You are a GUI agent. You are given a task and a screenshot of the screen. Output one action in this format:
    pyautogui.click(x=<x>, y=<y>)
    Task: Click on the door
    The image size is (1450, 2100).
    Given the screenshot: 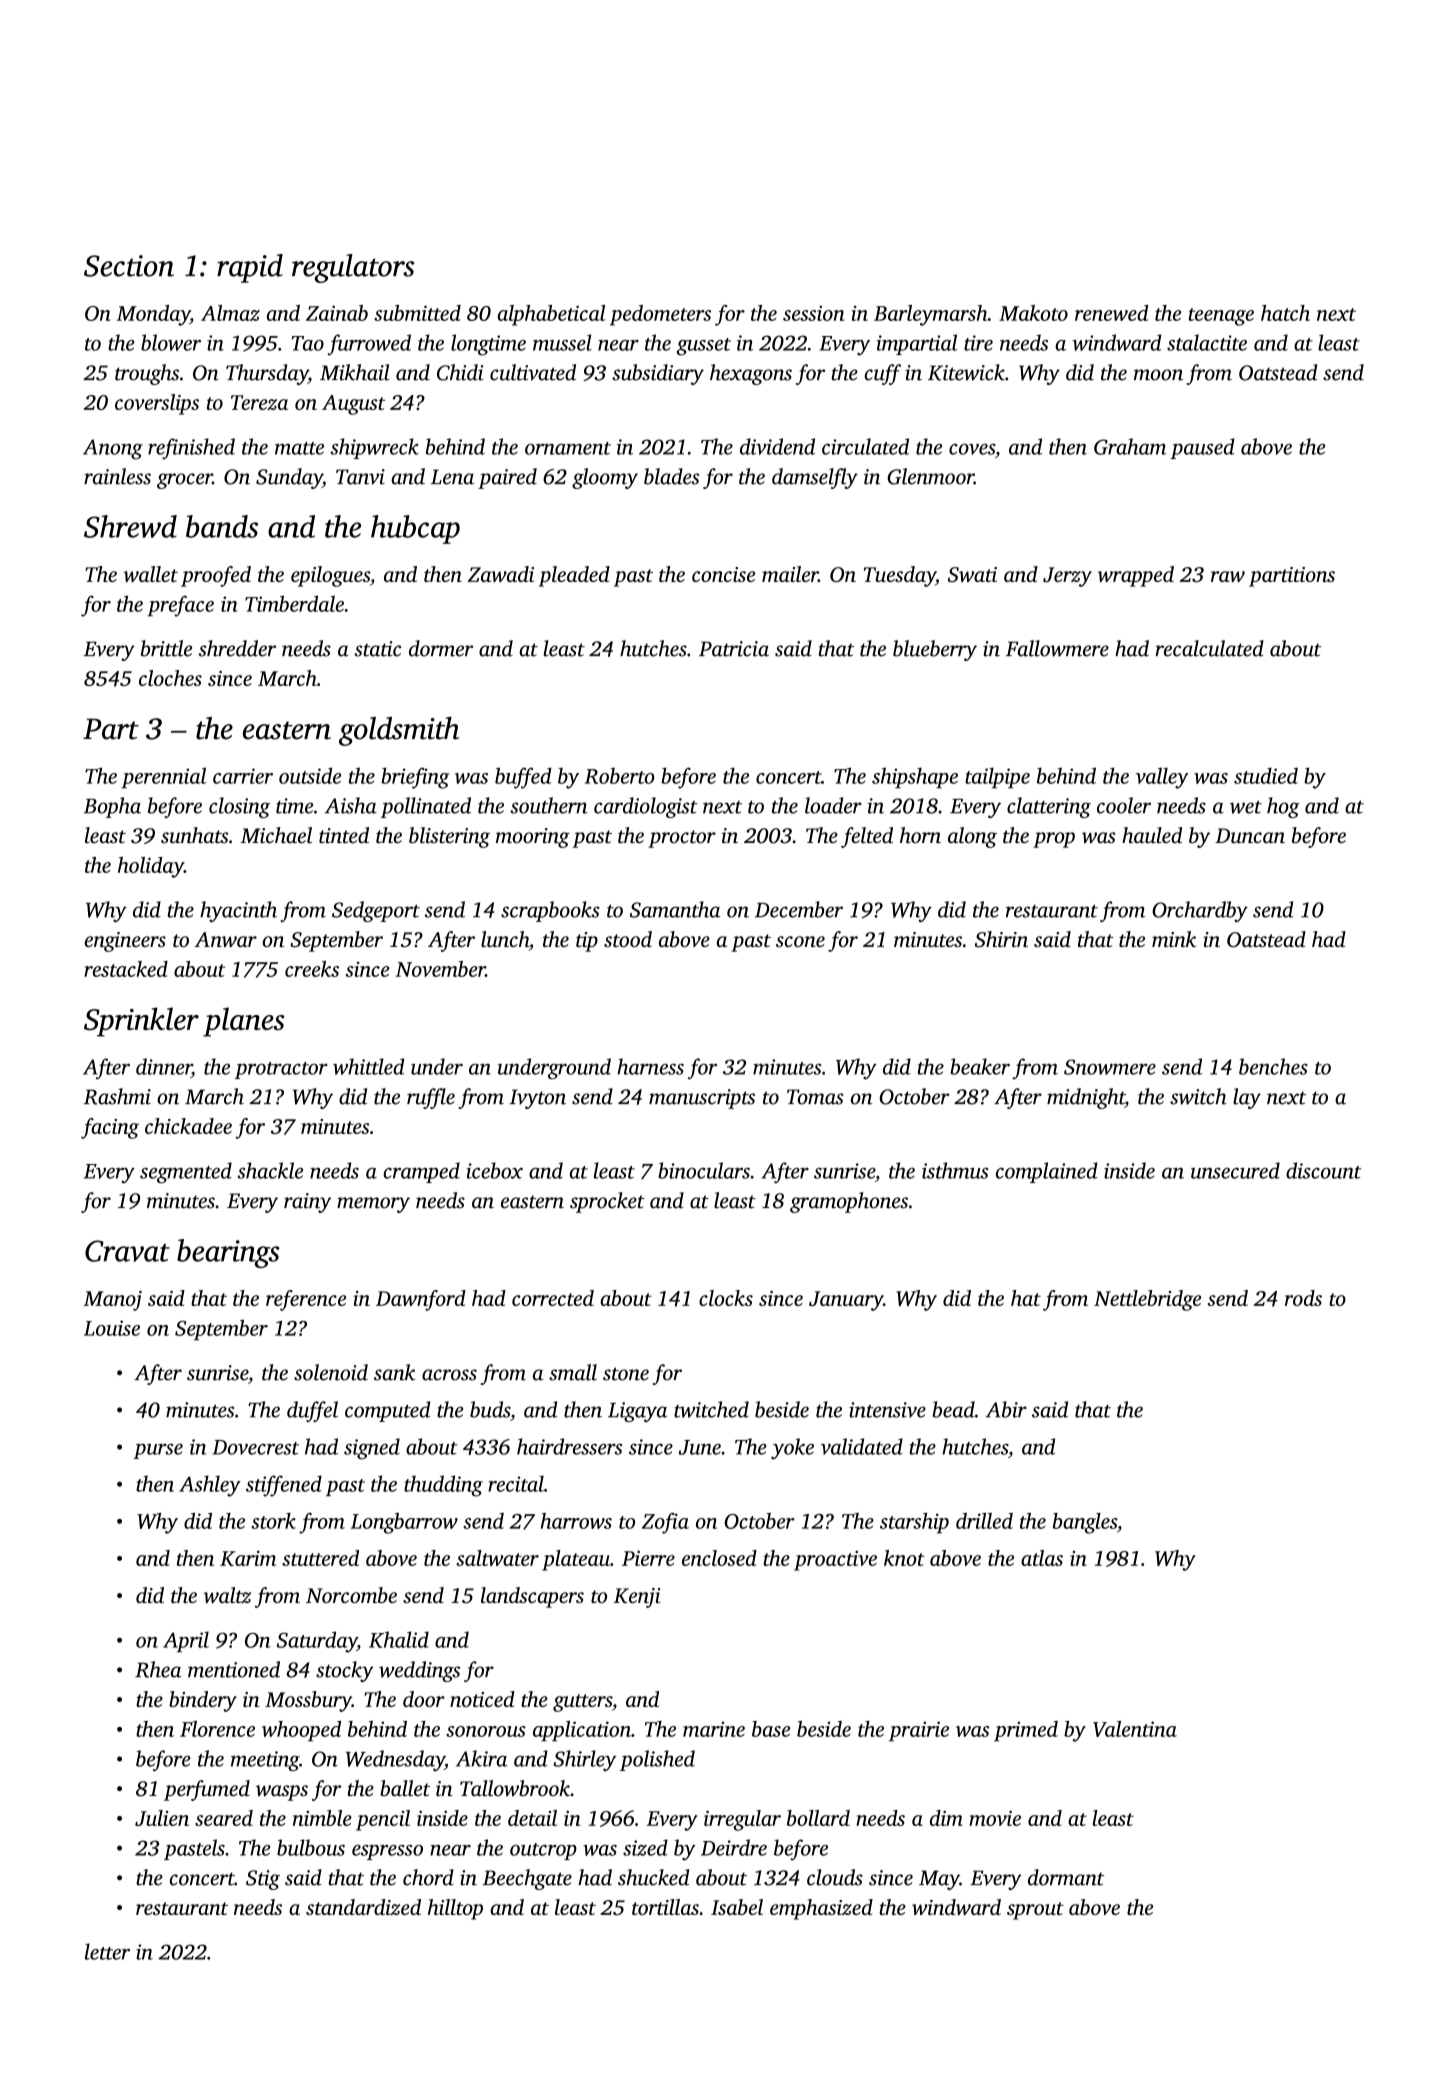 What is the action you would take?
    pyautogui.click(x=424, y=1699)
